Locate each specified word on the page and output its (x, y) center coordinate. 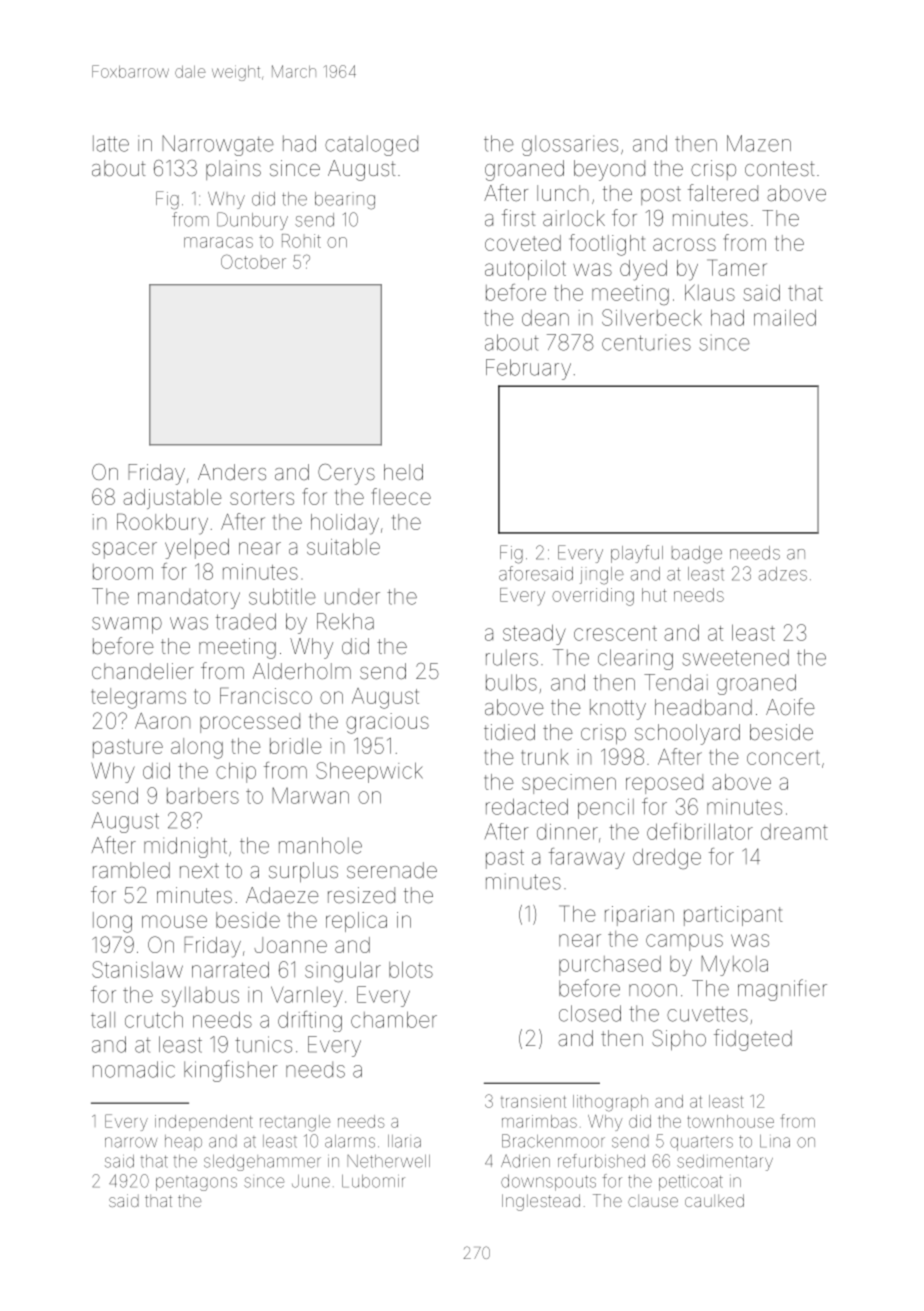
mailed (785, 317)
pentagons (196, 1183)
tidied (509, 732)
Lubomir (373, 1181)
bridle (295, 746)
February (528, 369)
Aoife (790, 707)
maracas (218, 242)
